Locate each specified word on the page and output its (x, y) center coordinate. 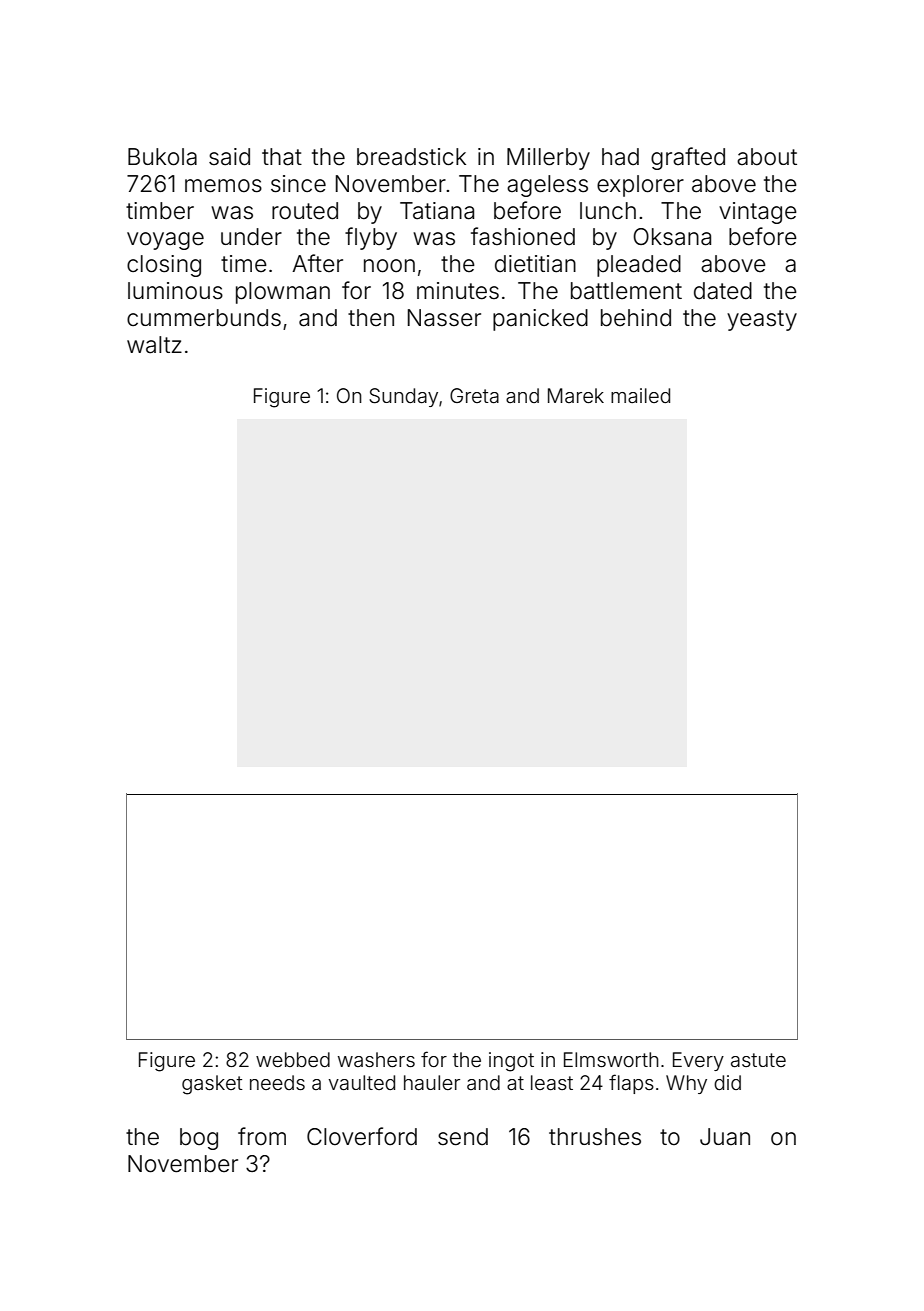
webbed (293, 1059)
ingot (511, 1062)
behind (636, 318)
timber (160, 211)
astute (758, 1060)
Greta (474, 395)
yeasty (762, 320)
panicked (540, 320)
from (262, 1136)
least (552, 1082)
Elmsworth (611, 1059)
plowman (283, 293)
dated (723, 291)
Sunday (403, 397)
